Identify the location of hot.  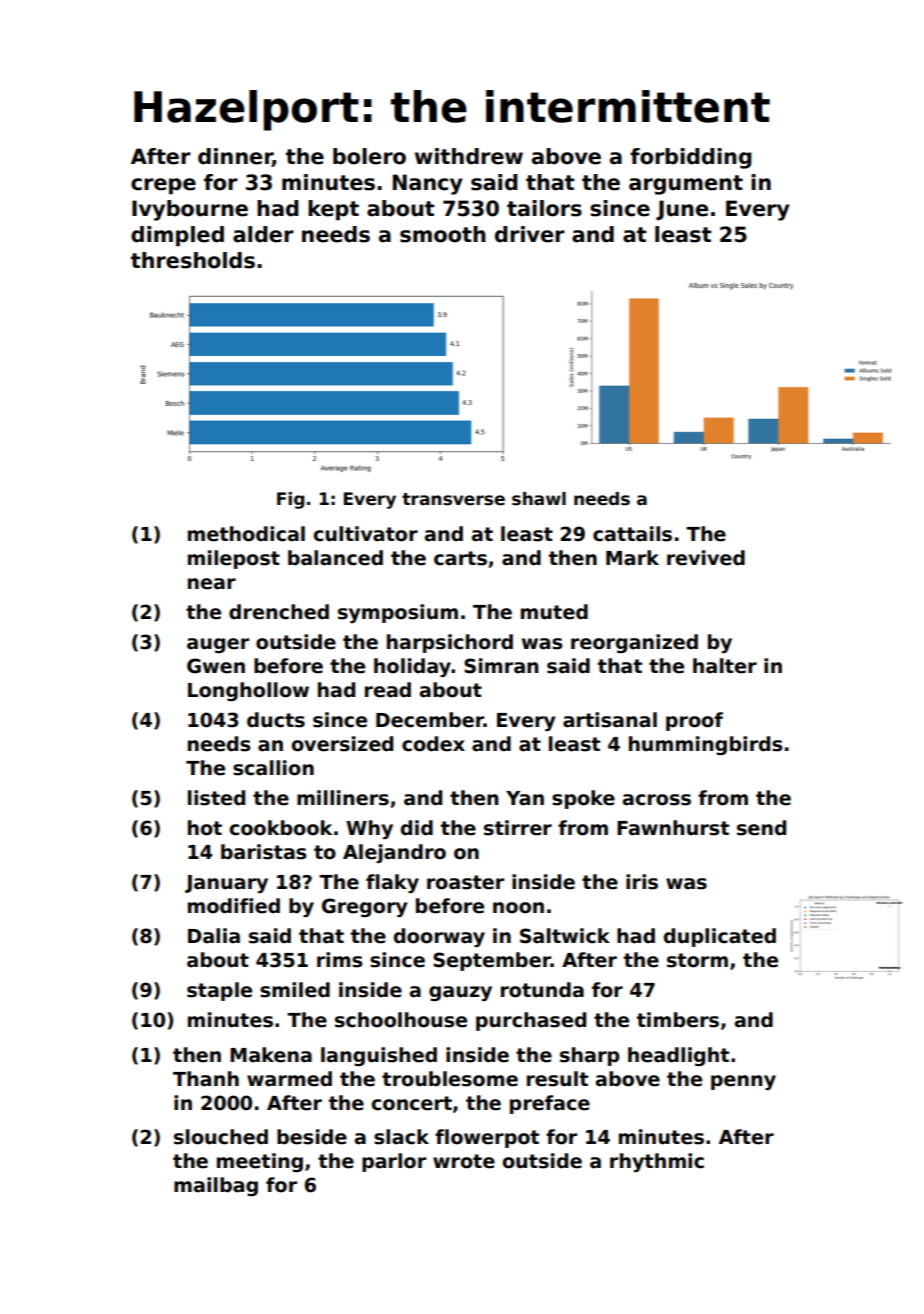
(205, 828).
